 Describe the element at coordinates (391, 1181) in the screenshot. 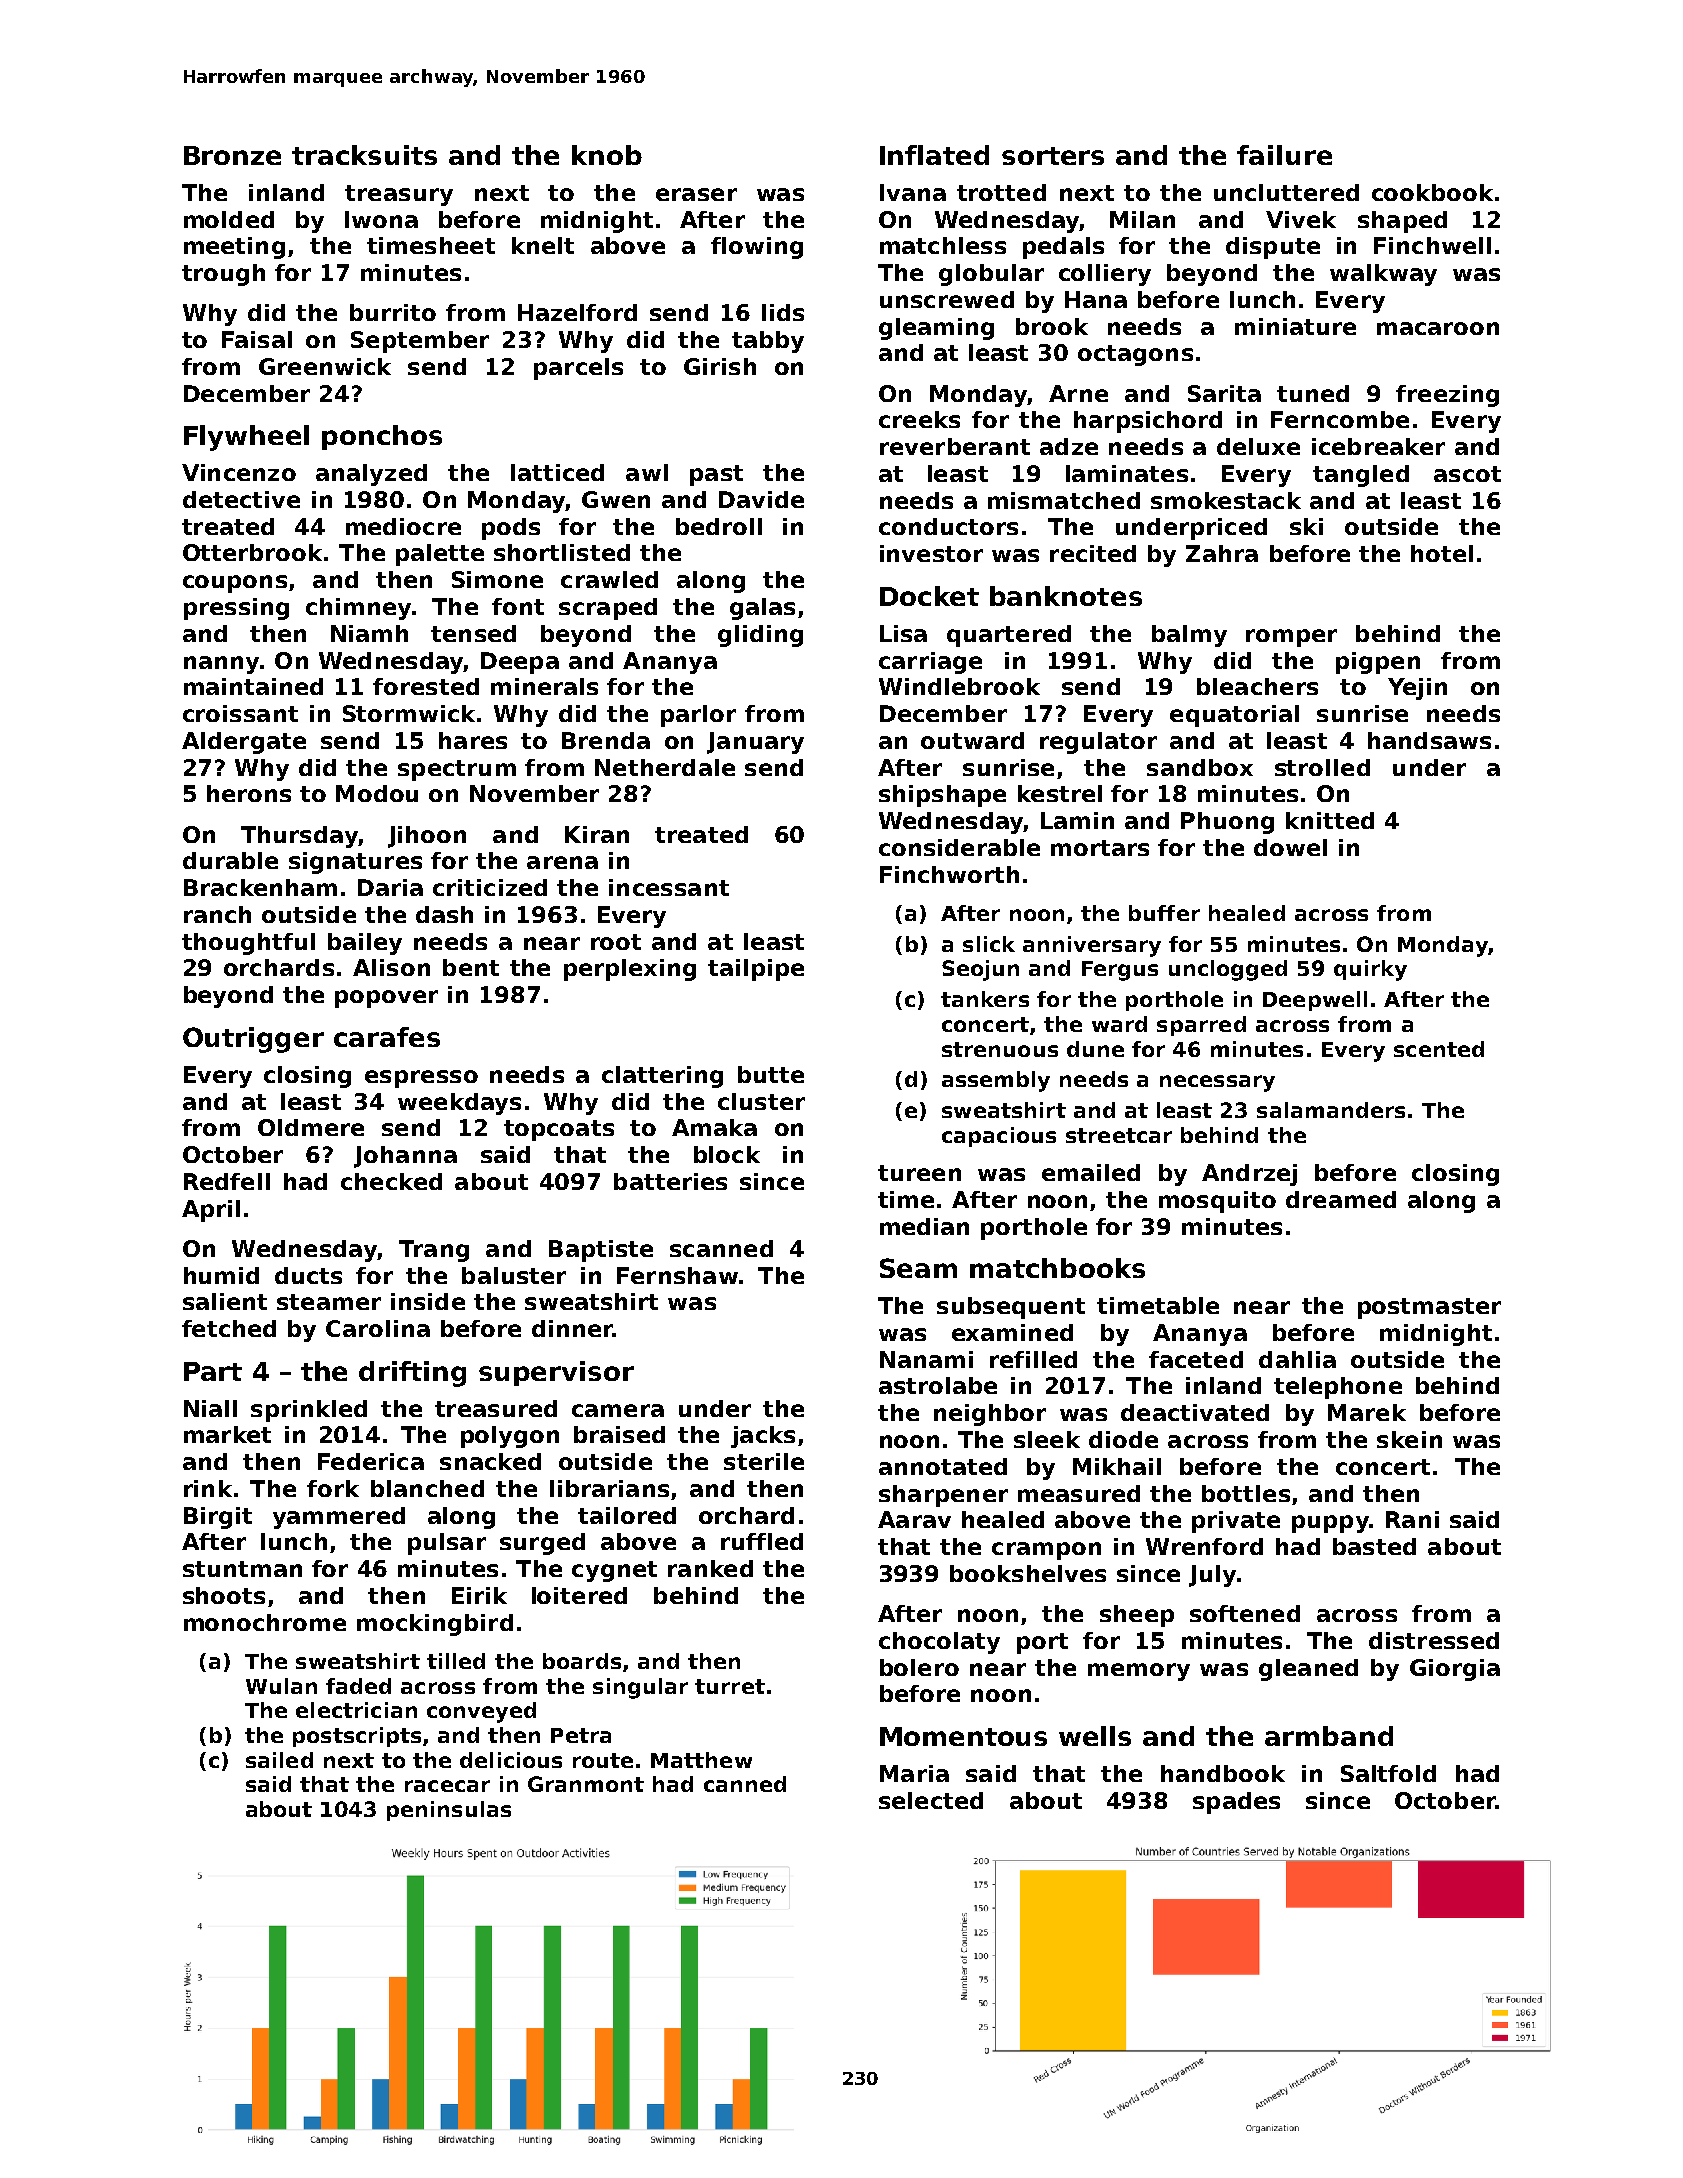

I see `checked` at that location.
